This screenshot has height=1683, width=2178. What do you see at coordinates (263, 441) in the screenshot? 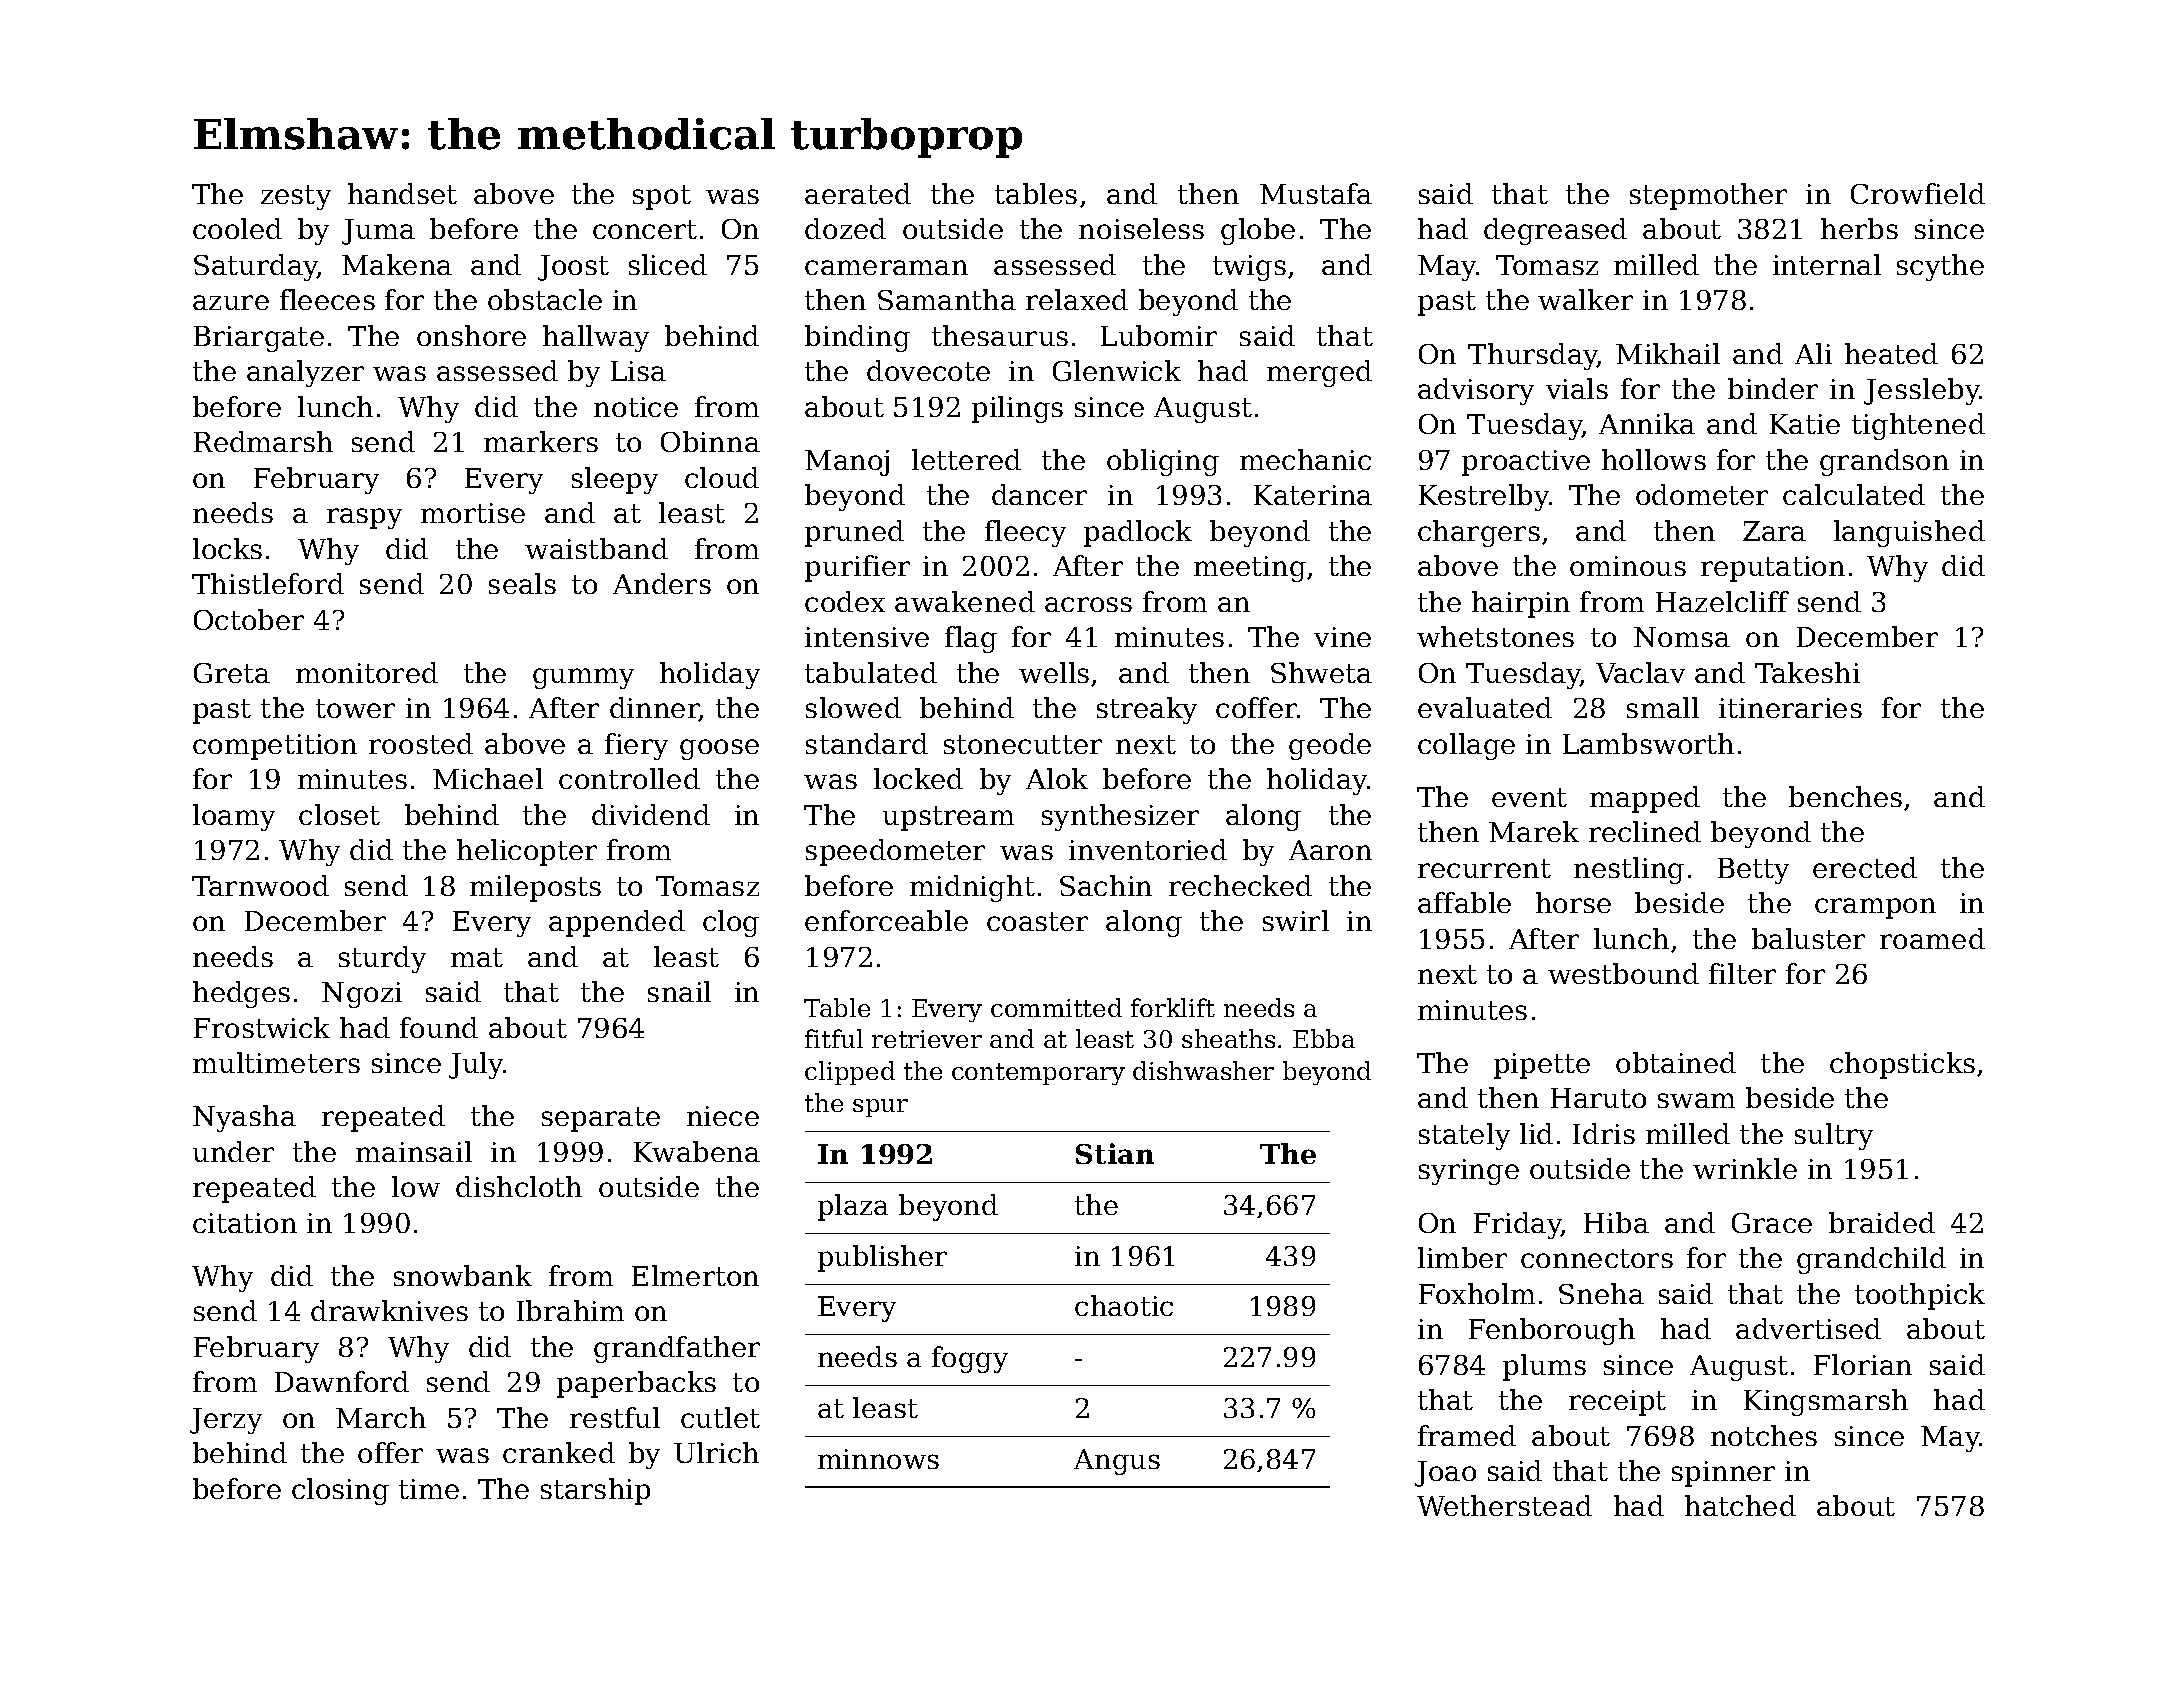
I see `Redmarsh` at bounding box center [263, 441].
